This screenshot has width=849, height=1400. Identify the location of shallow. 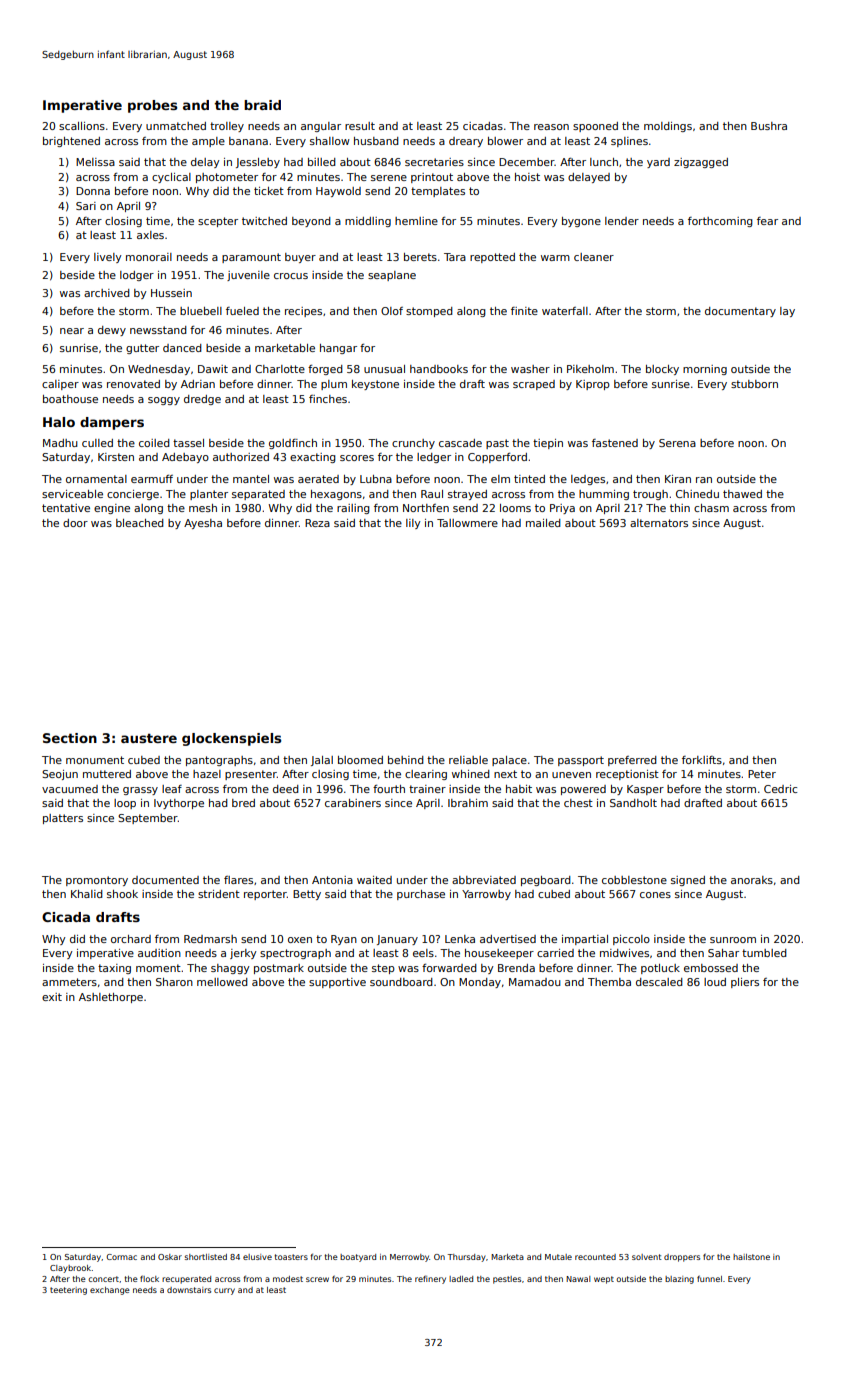
(330, 141).
